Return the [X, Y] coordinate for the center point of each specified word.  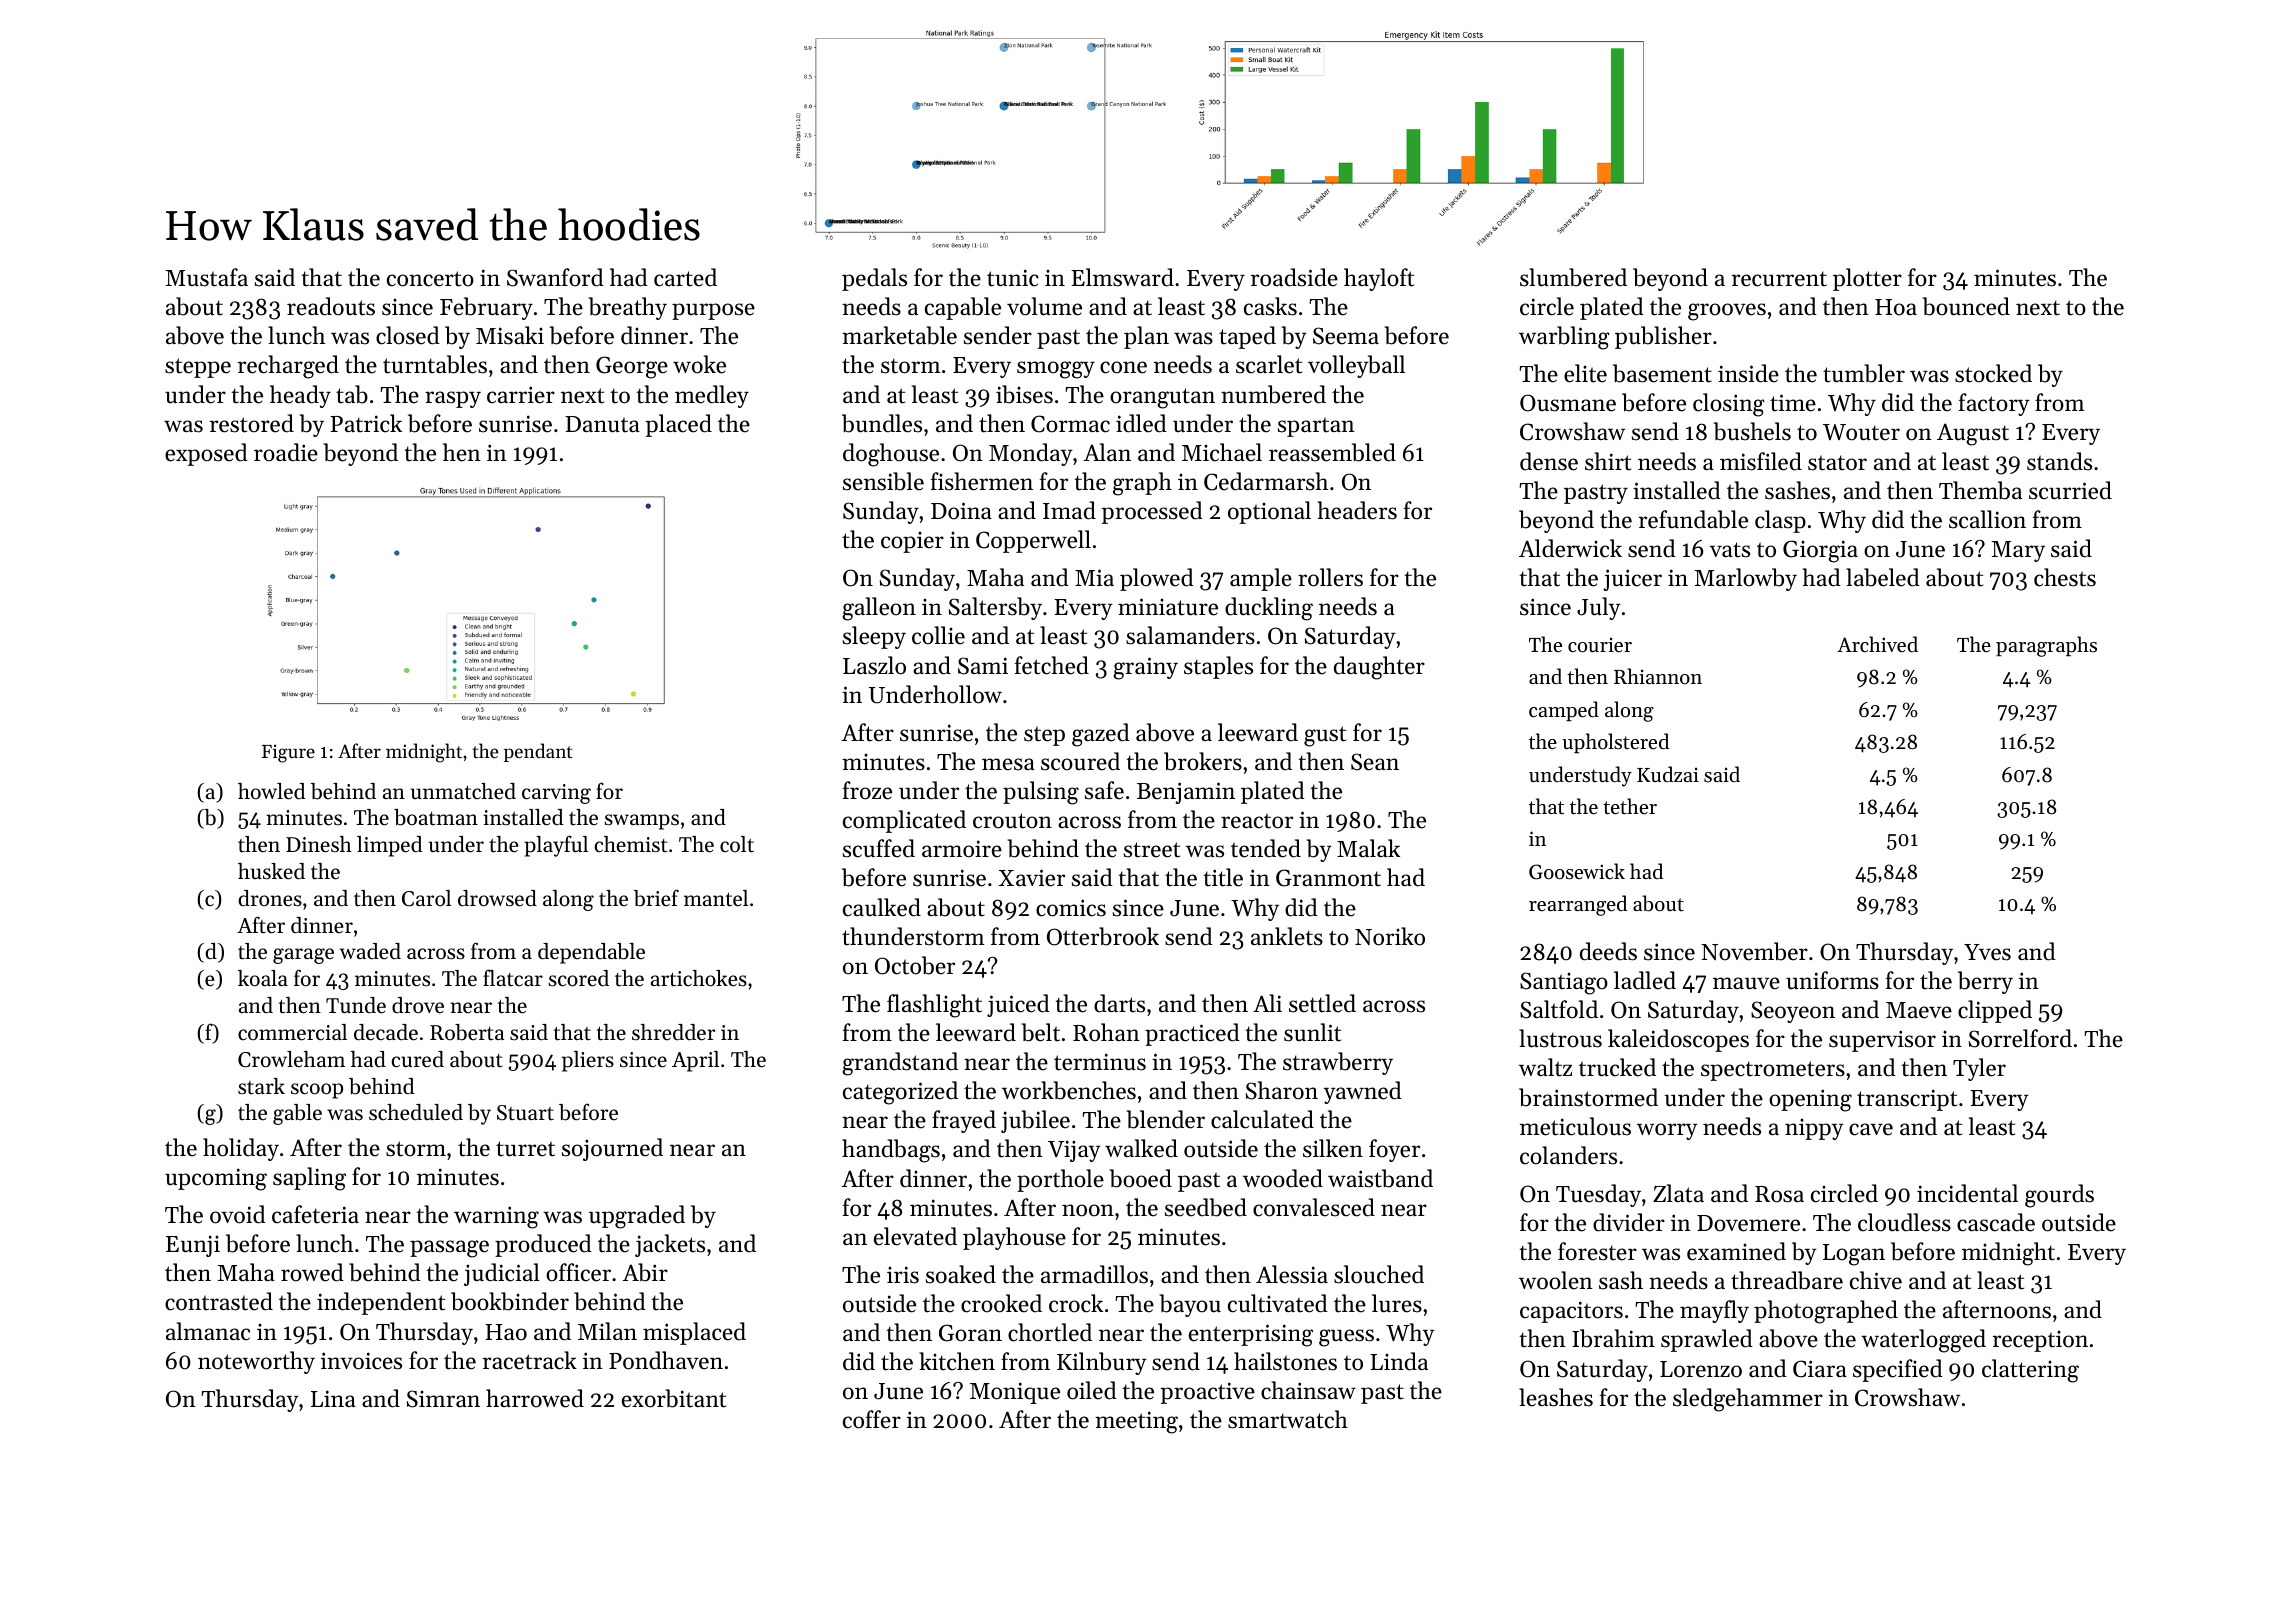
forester [1597, 1251]
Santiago [1564, 983]
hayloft [1379, 279]
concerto [430, 279]
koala [263, 978]
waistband [1380, 1178]
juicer [1632, 580]
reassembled [1332, 452]
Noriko [1390, 936]
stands [2059, 461]
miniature [1168, 607]
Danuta [602, 424]
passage [449, 1249]
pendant [538, 752]
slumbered [1573, 277]
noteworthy [256, 1362]
